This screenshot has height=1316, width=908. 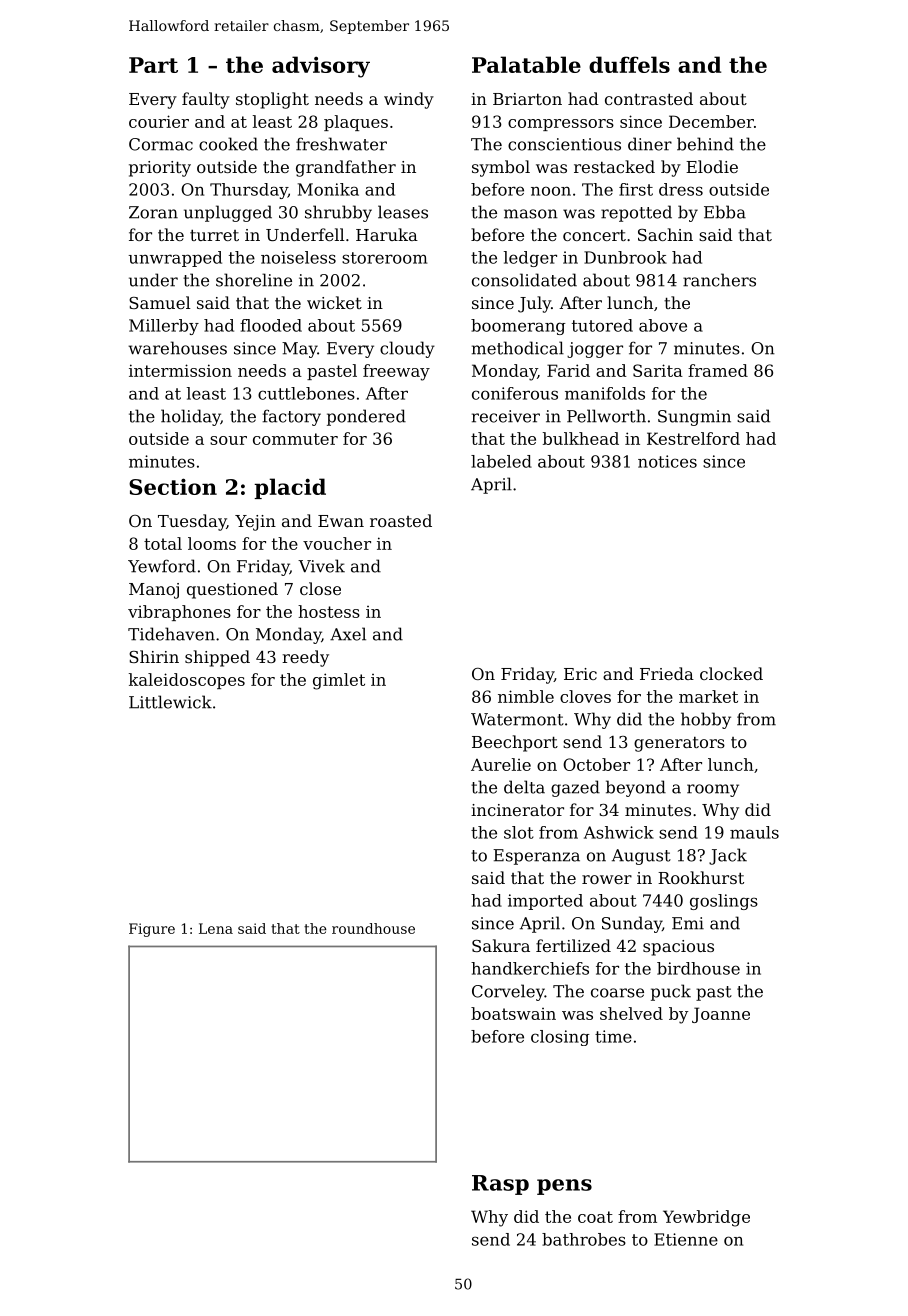 I want to click on roundhouse, so click(x=373, y=928).
